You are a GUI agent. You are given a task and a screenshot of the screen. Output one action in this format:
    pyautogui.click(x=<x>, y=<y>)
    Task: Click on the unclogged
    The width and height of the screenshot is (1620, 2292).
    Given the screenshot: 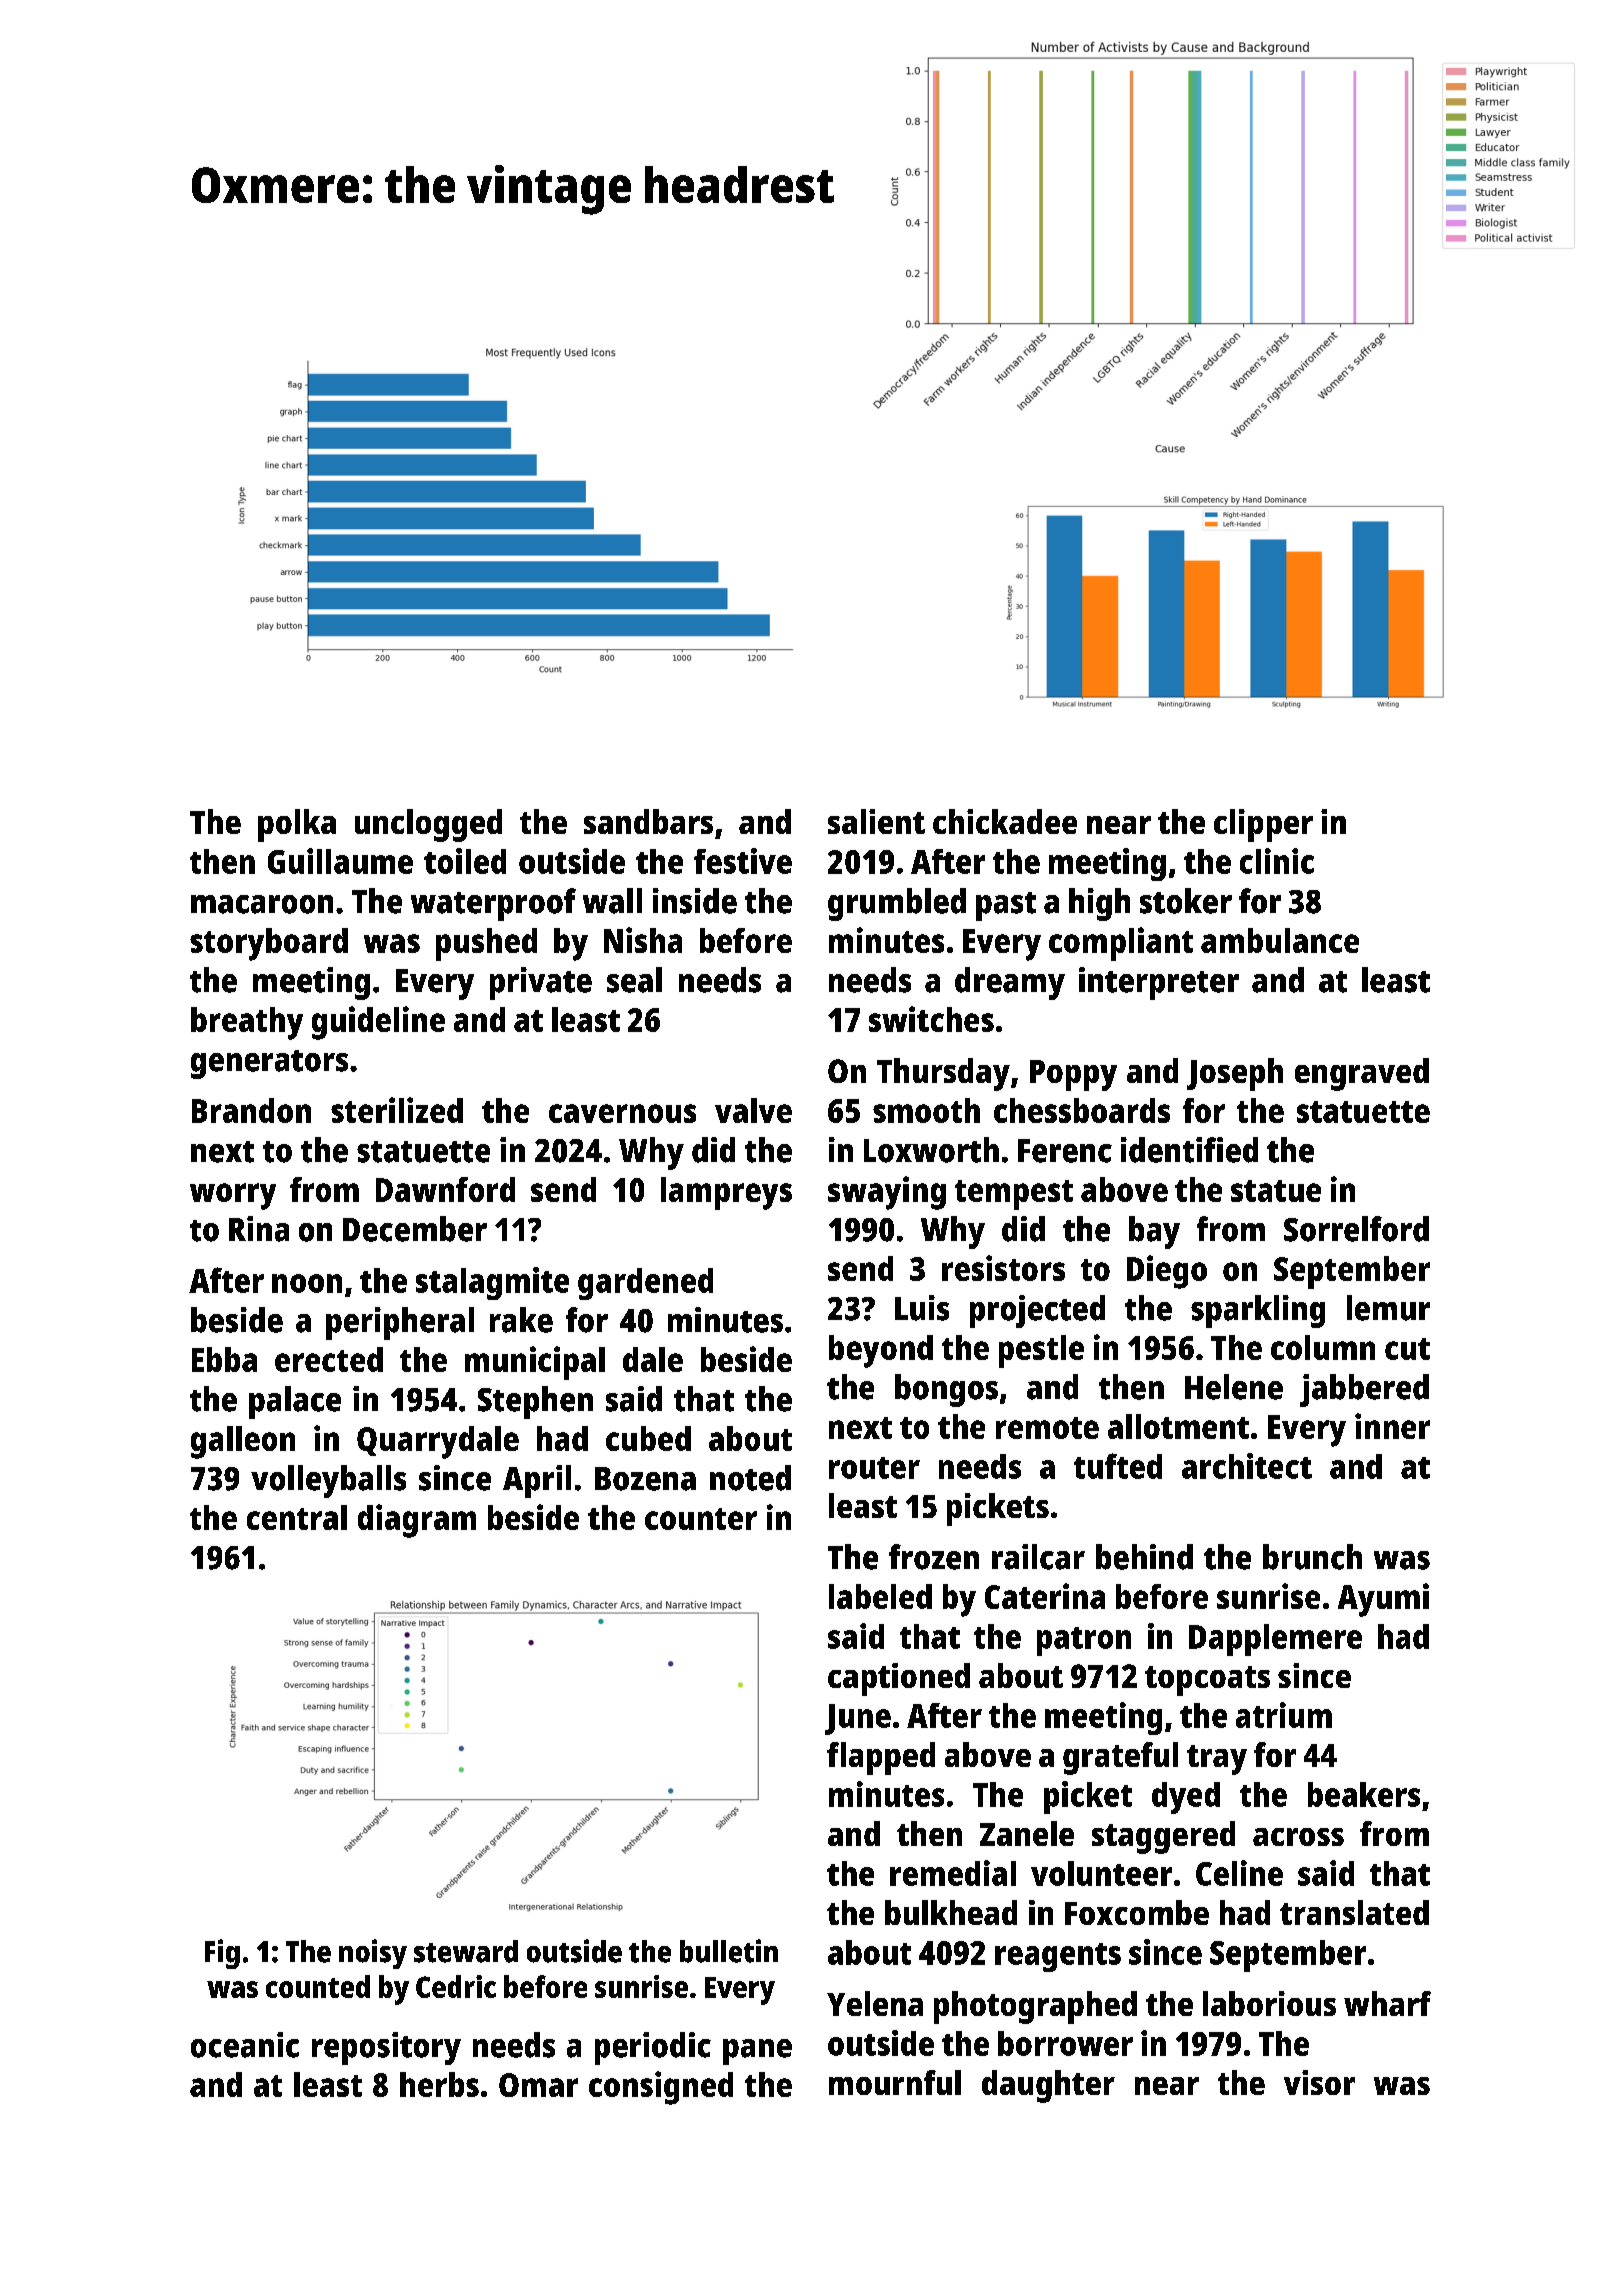 What is the action you would take?
    pyautogui.click(x=428, y=825)
